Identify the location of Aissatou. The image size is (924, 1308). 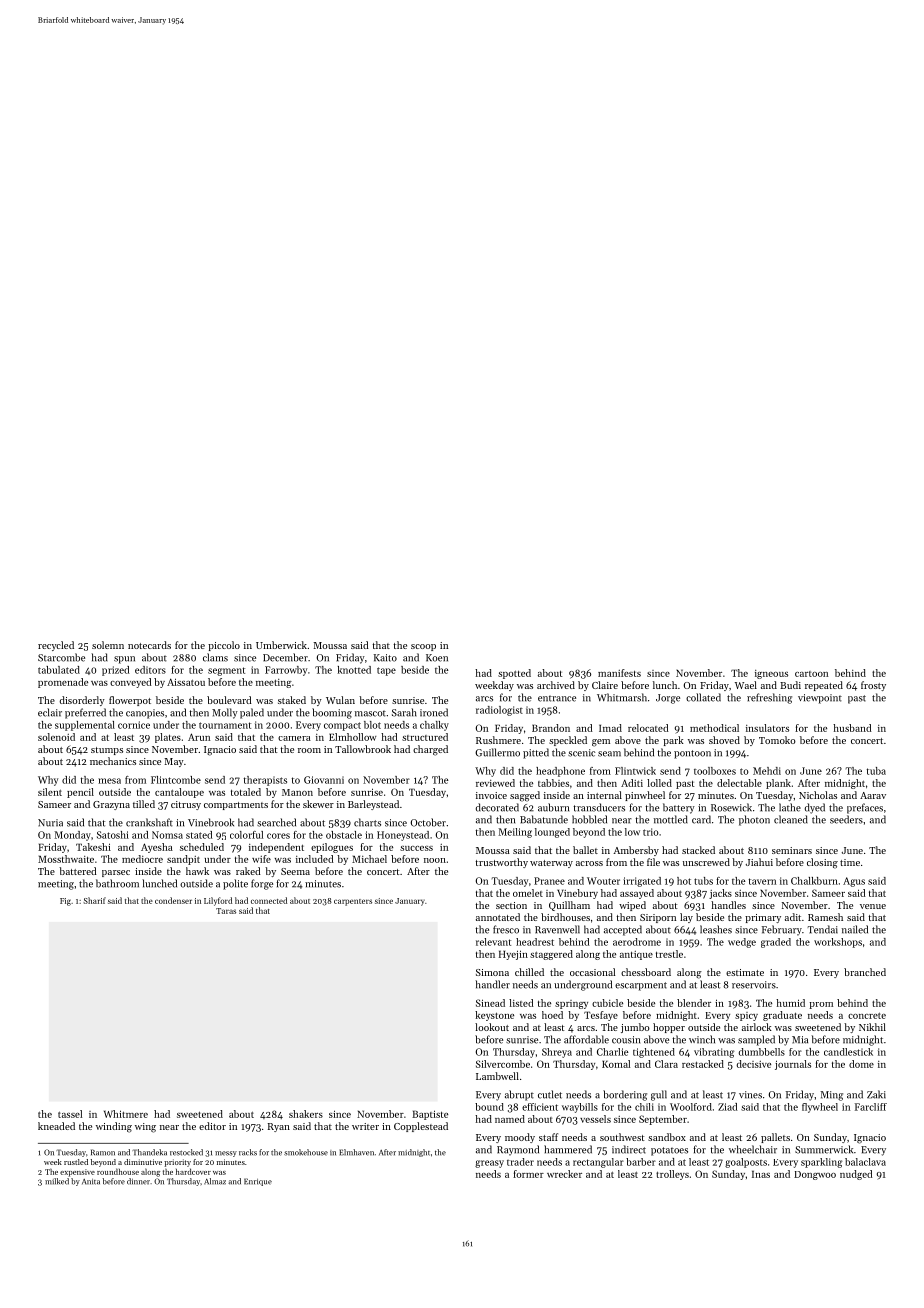
(186, 682).
